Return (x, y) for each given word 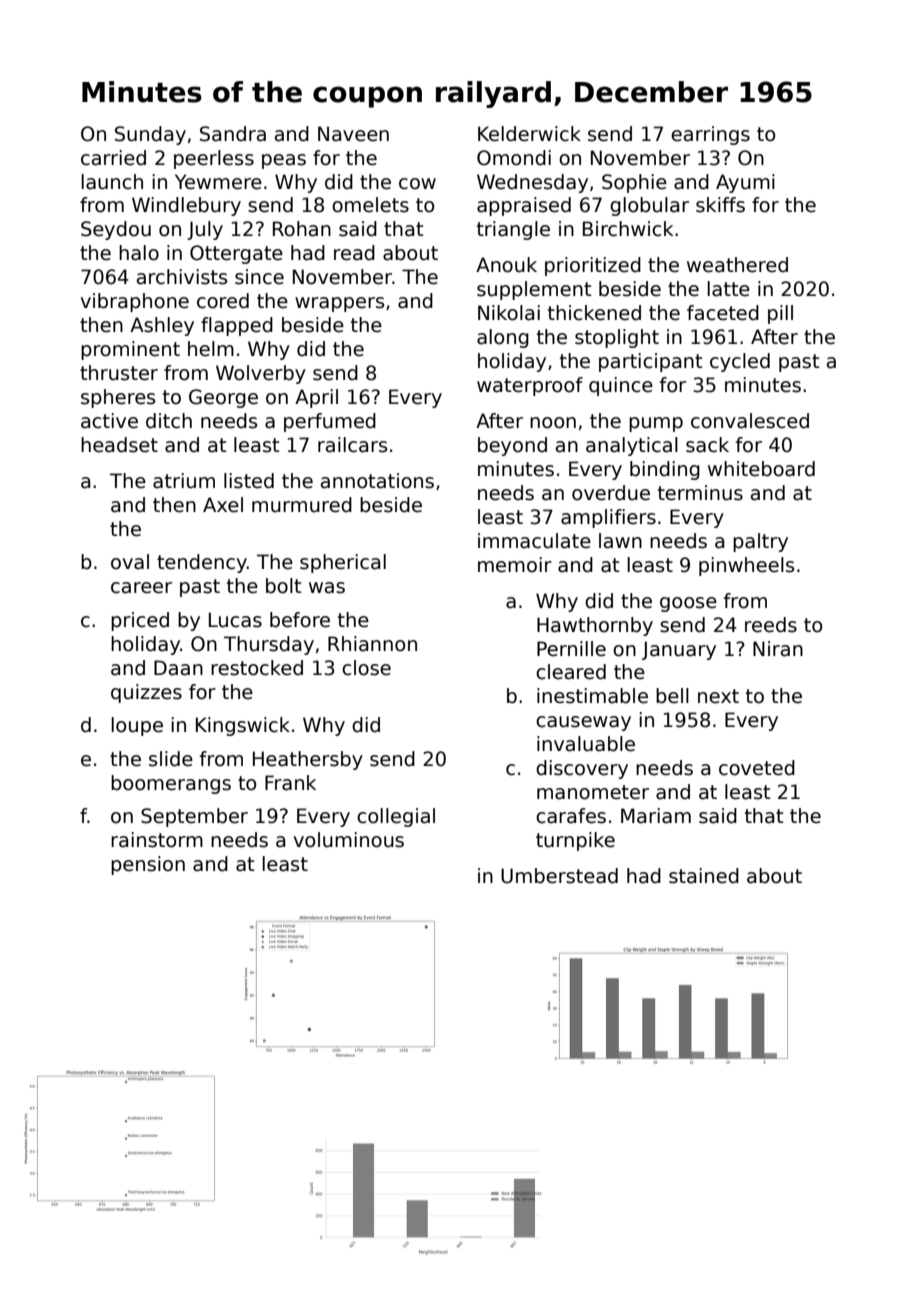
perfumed (330, 422)
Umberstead (559, 876)
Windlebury (186, 206)
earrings (710, 135)
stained (704, 876)
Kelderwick (529, 134)
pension (148, 865)
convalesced (750, 421)
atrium (184, 481)
